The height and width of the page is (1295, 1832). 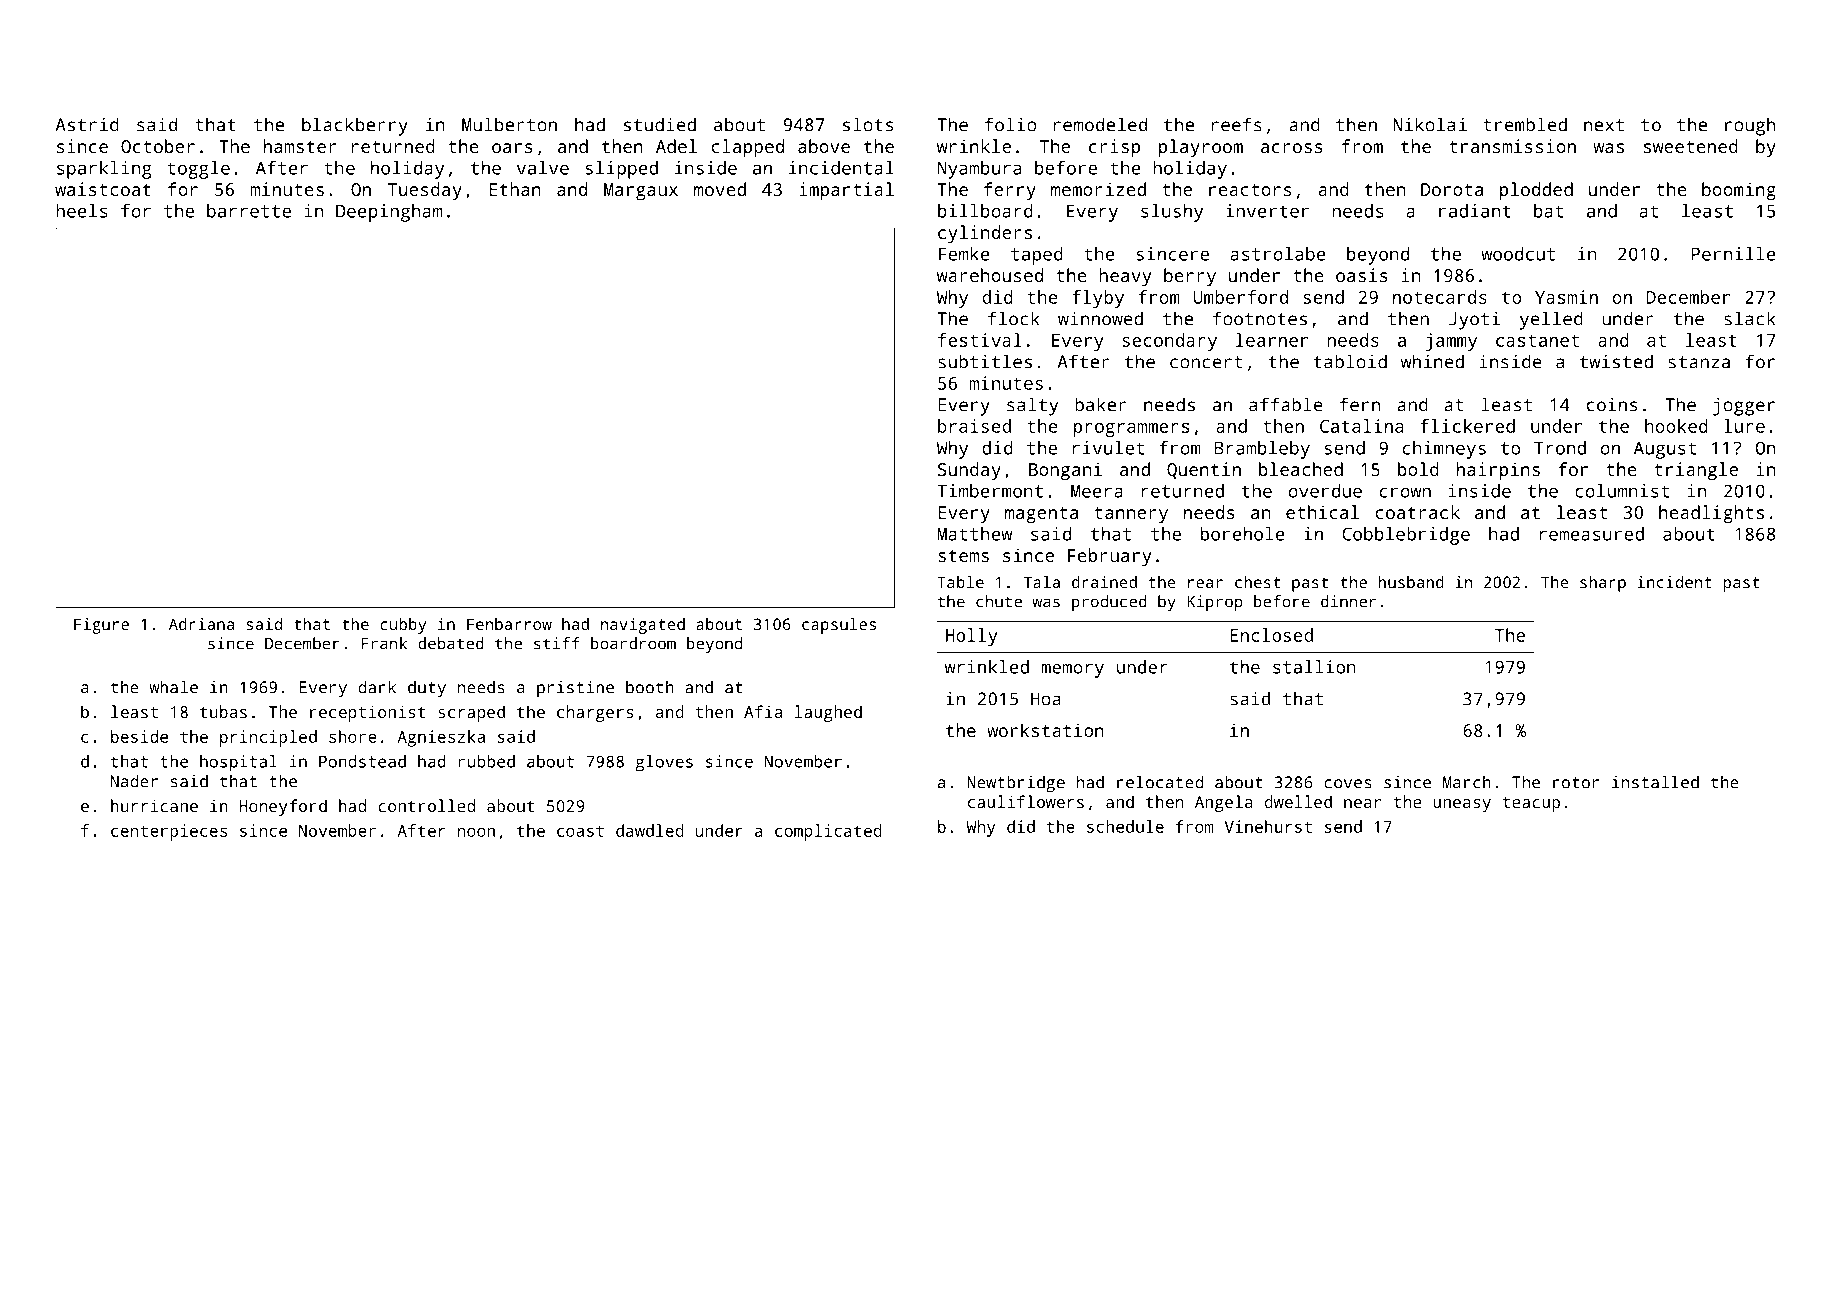 What do you see at coordinates (134, 781) in the page?
I see `Nader` at bounding box center [134, 781].
